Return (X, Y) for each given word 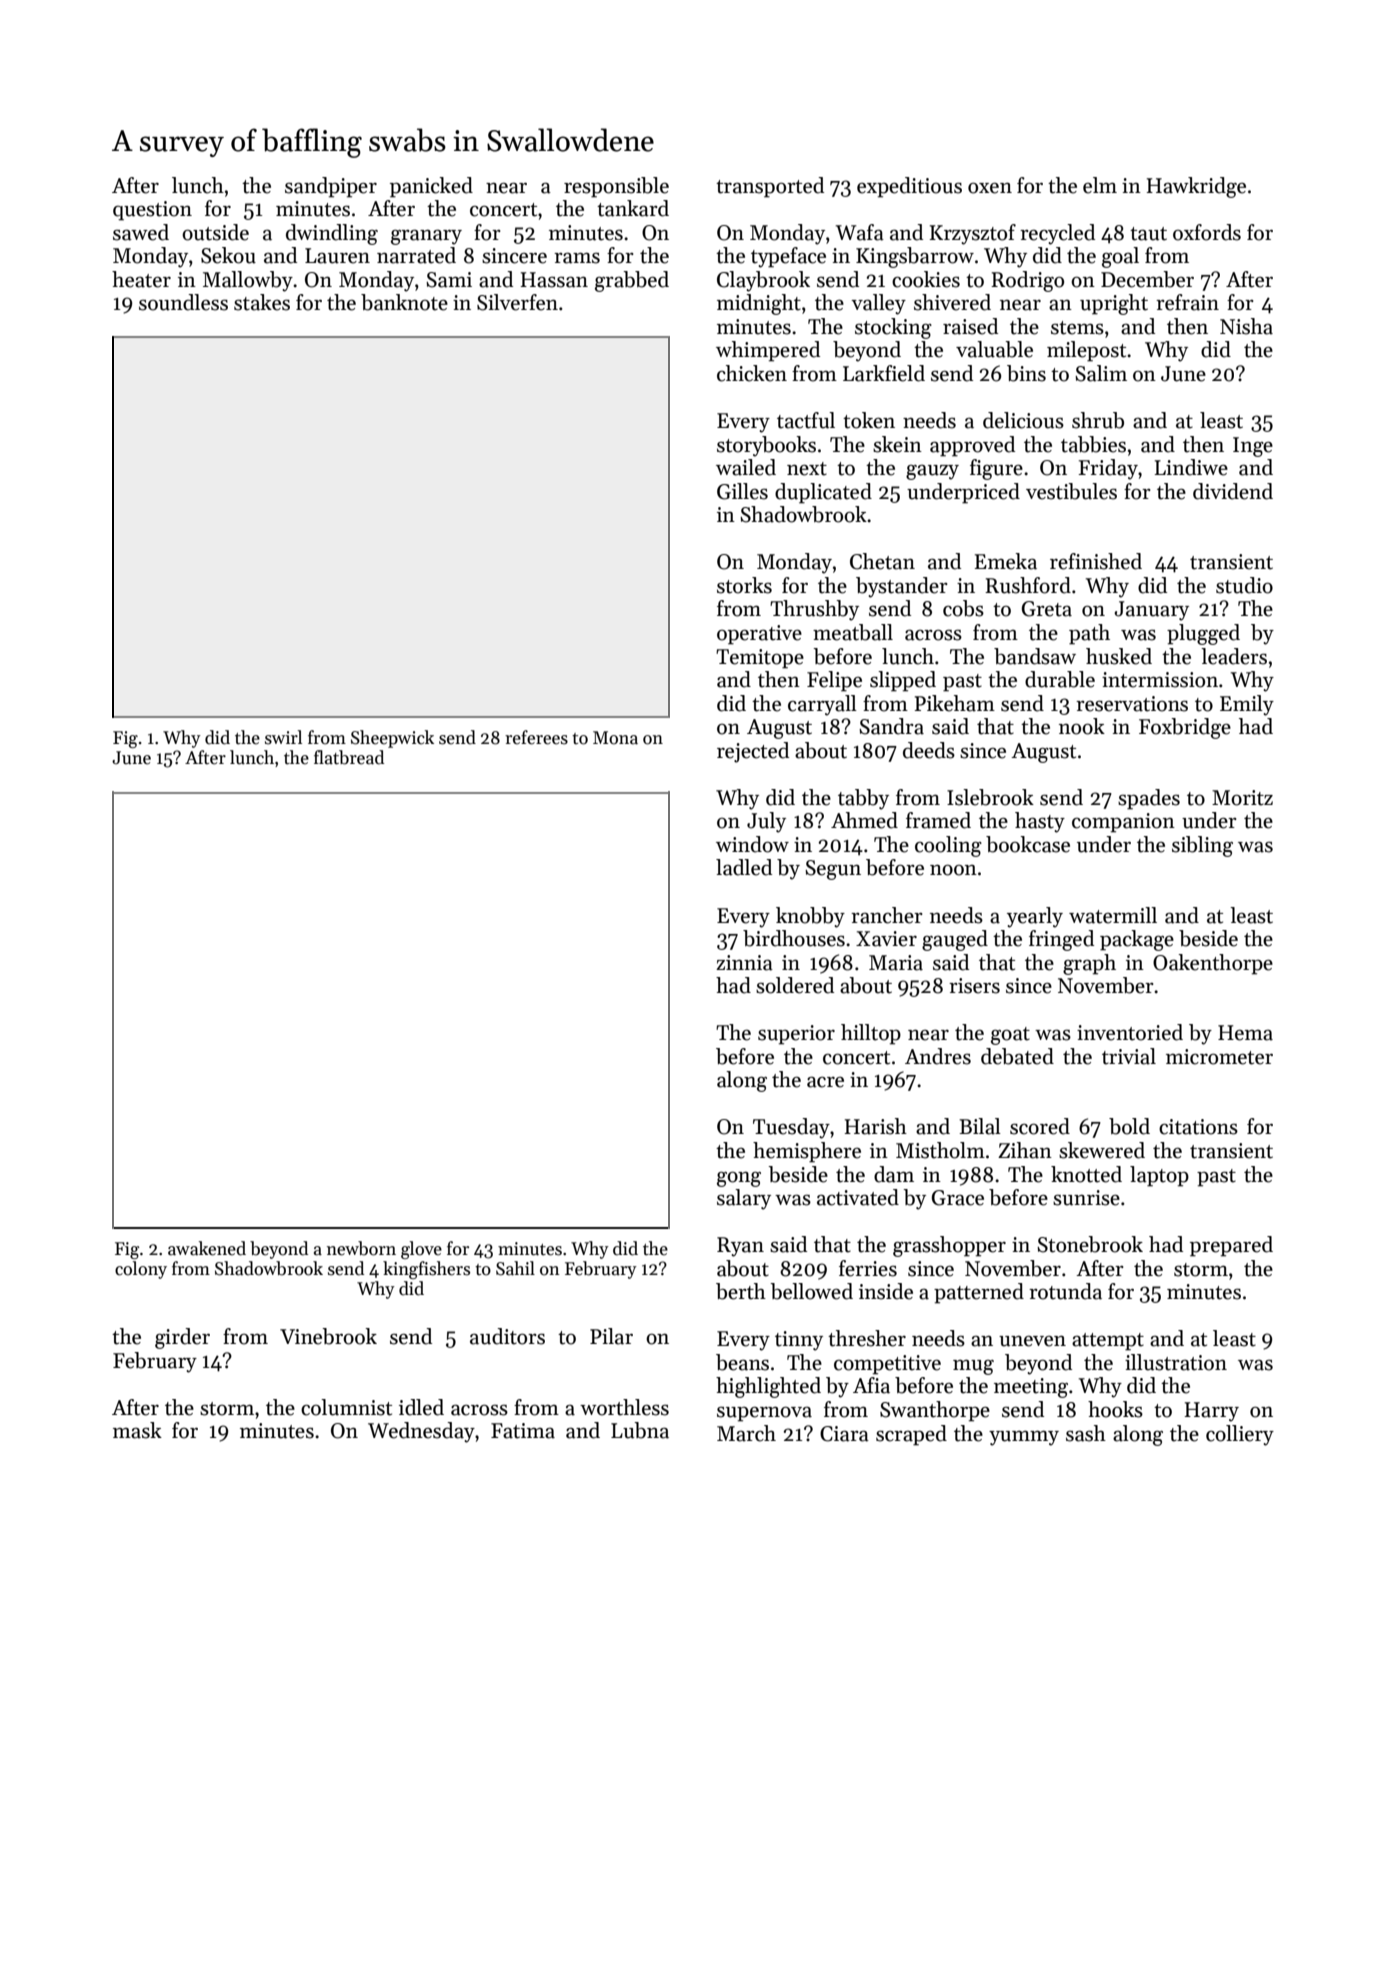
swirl (283, 737)
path (1089, 634)
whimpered (768, 351)
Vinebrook (328, 1336)
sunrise (1086, 1198)
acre (825, 1082)
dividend (1233, 491)
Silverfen (517, 302)
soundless (183, 302)
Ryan (740, 1247)
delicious (1023, 420)
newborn (361, 1248)
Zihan (1025, 1150)
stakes (262, 302)
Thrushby (814, 610)
